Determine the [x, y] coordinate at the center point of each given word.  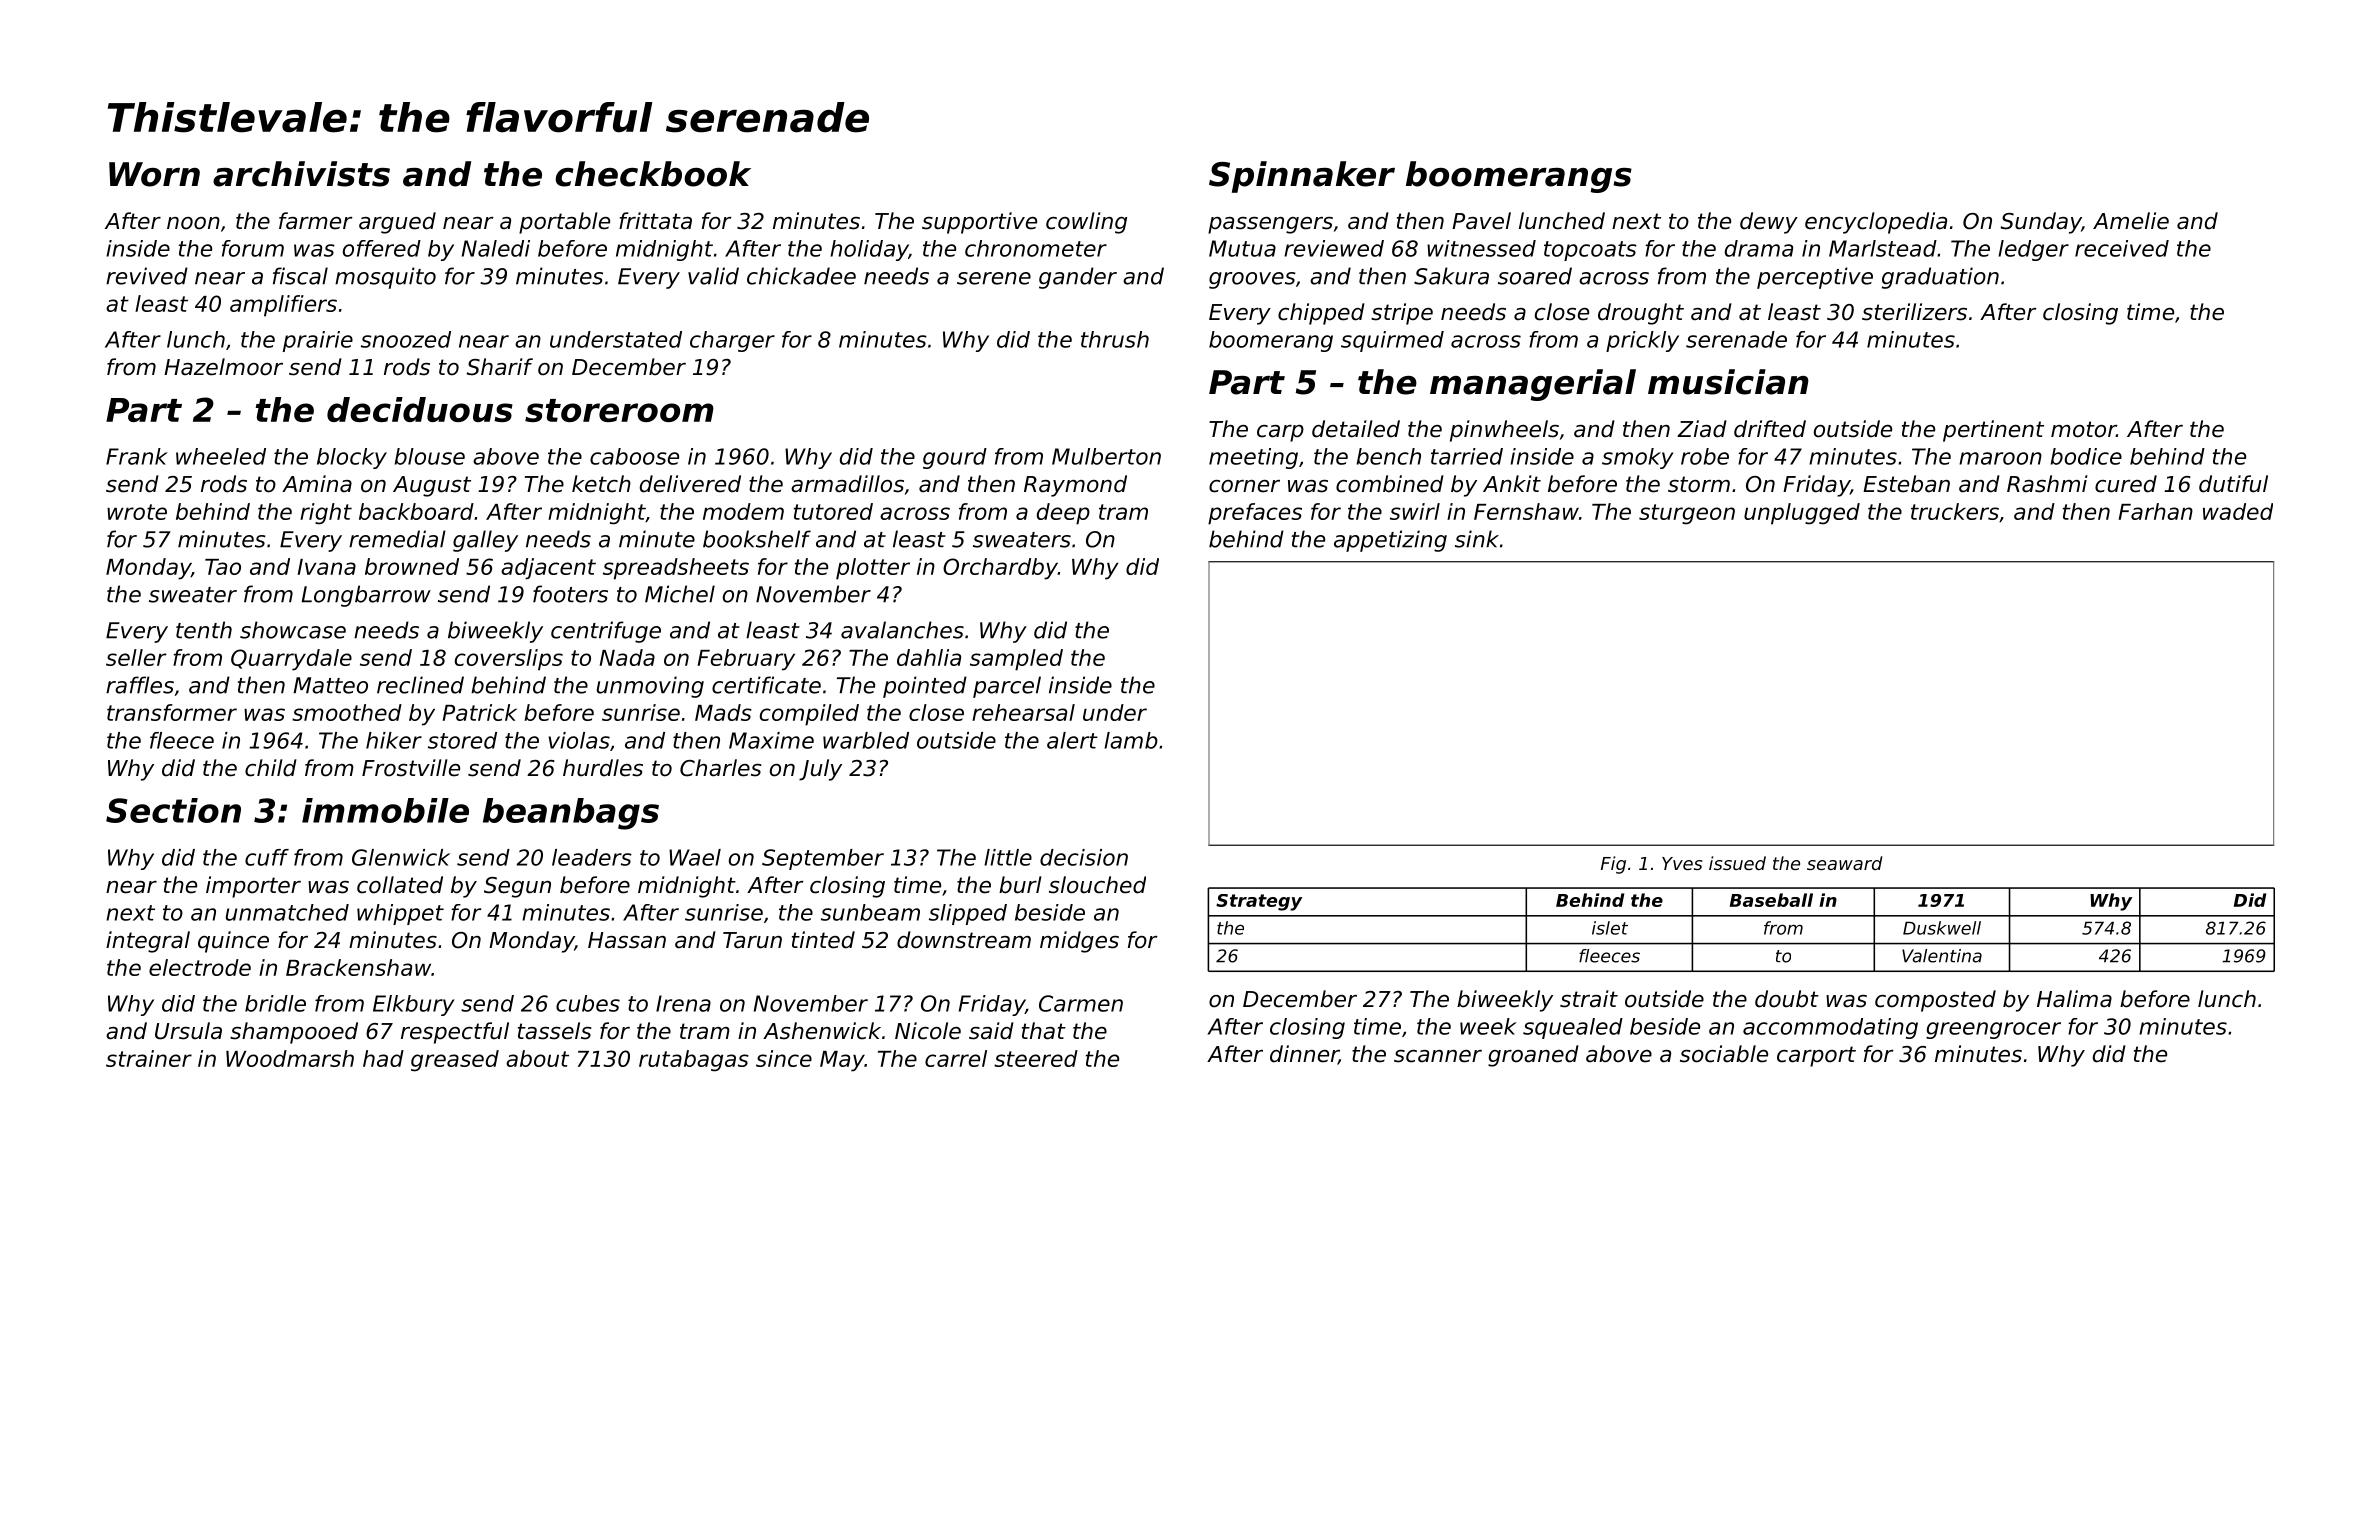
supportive [979, 223]
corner [1244, 486]
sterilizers [1914, 312]
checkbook [653, 174]
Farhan [2155, 511]
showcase [293, 630]
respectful [455, 1033]
